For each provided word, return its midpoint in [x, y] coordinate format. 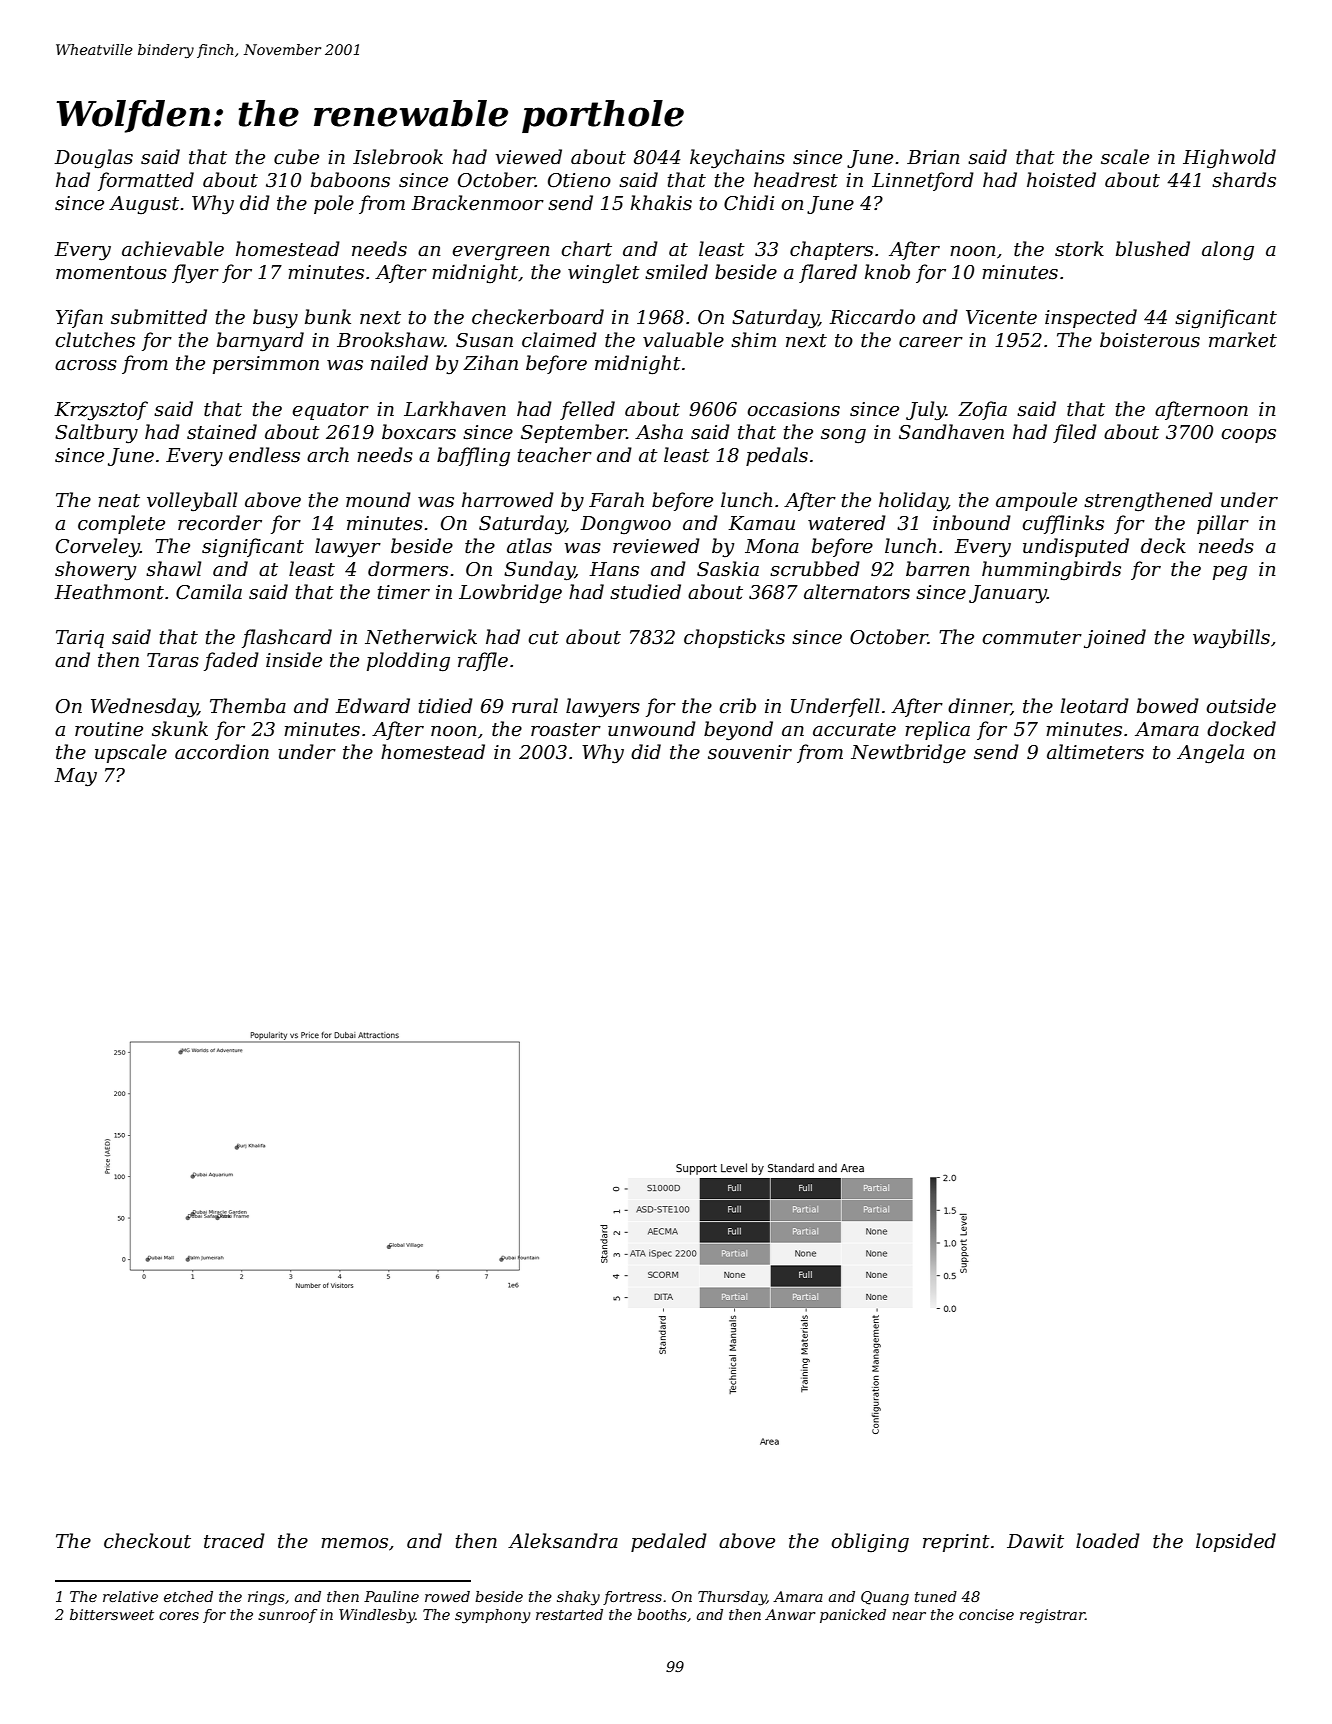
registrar [1052, 1616]
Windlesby [377, 1616]
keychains [737, 159]
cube [296, 157]
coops [1248, 436]
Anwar [790, 1614]
